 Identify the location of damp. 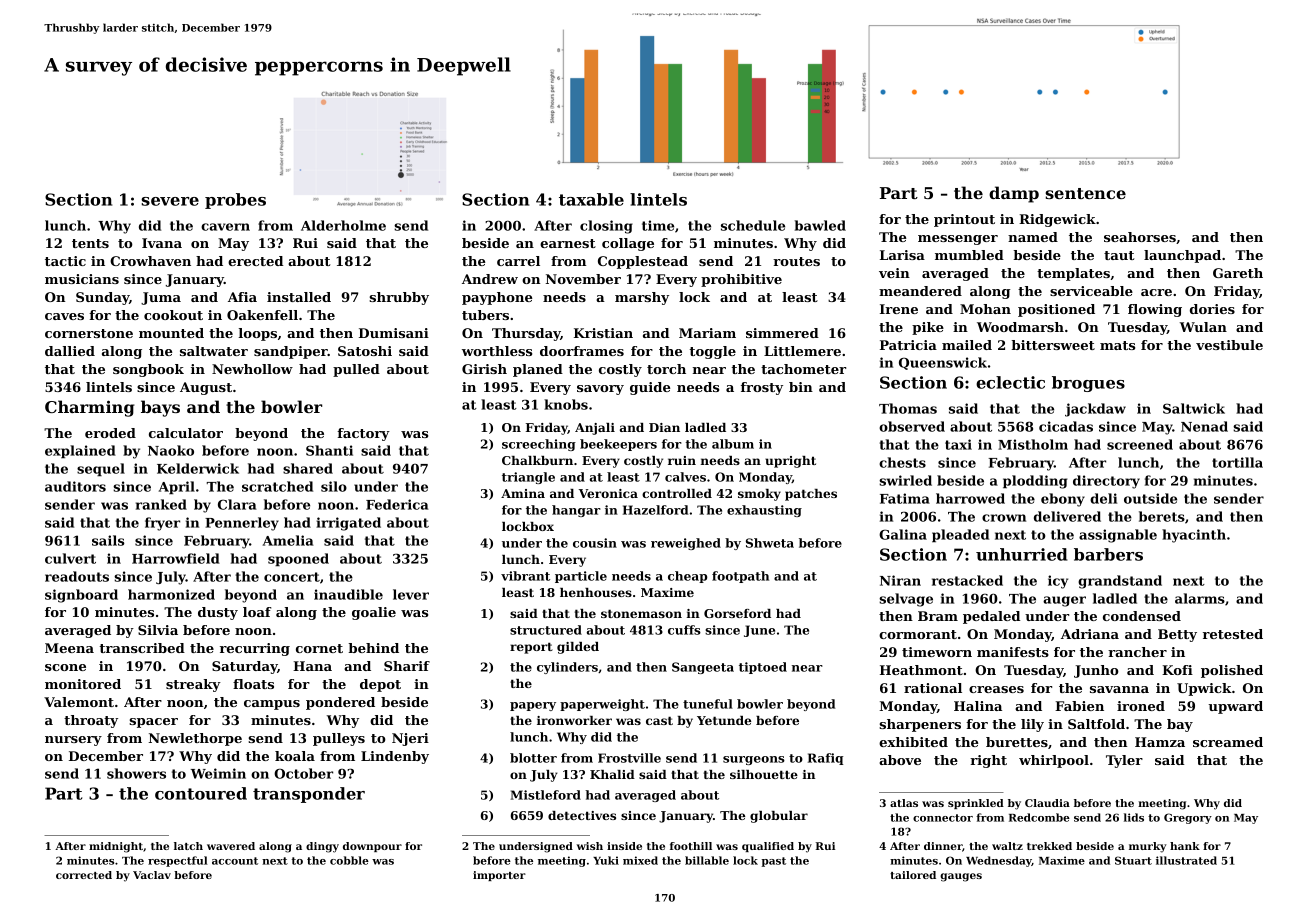
(1014, 194).
